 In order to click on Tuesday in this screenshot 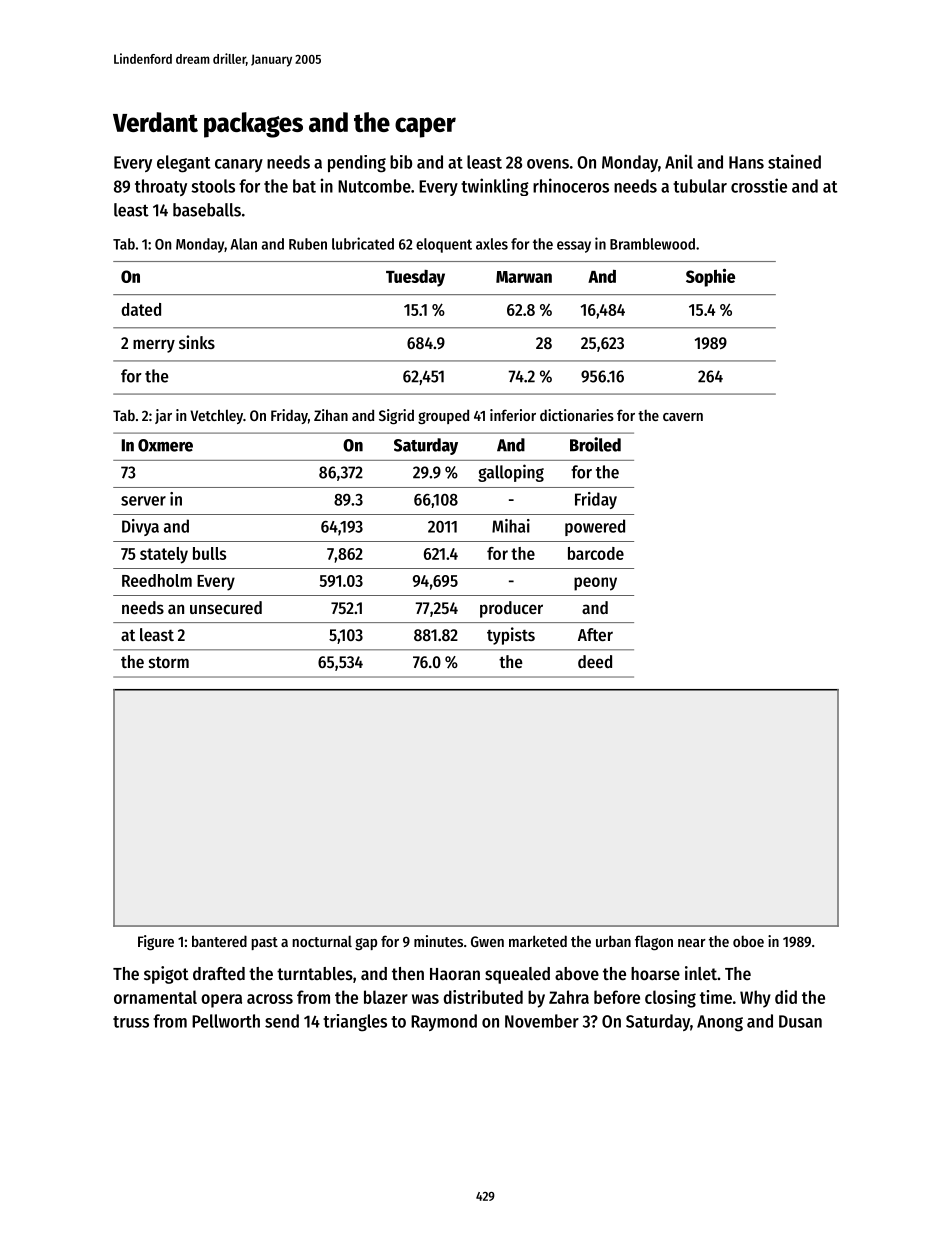, I will do `click(415, 278)`.
